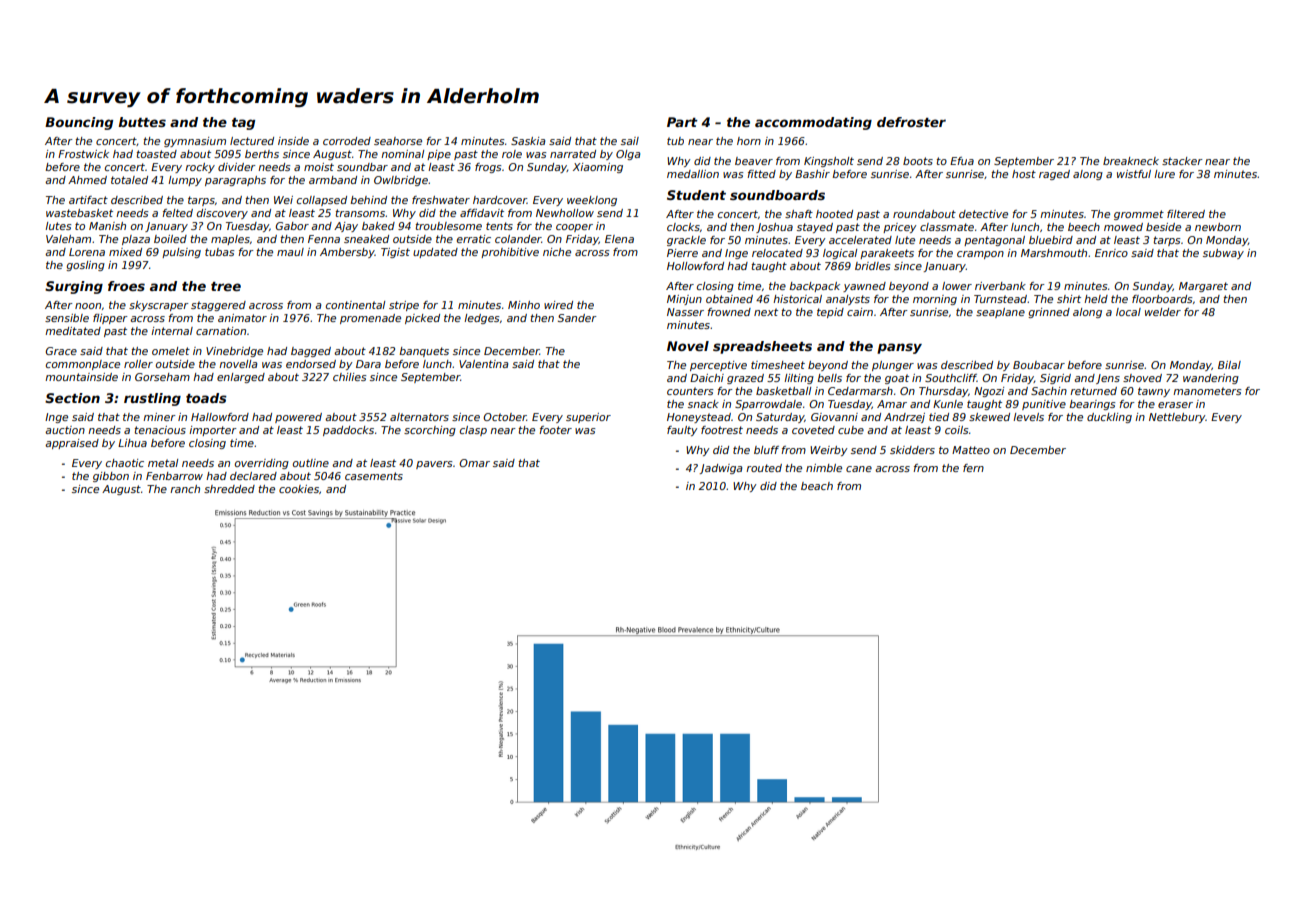  I want to click on Jadwiga, so click(721, 469).
